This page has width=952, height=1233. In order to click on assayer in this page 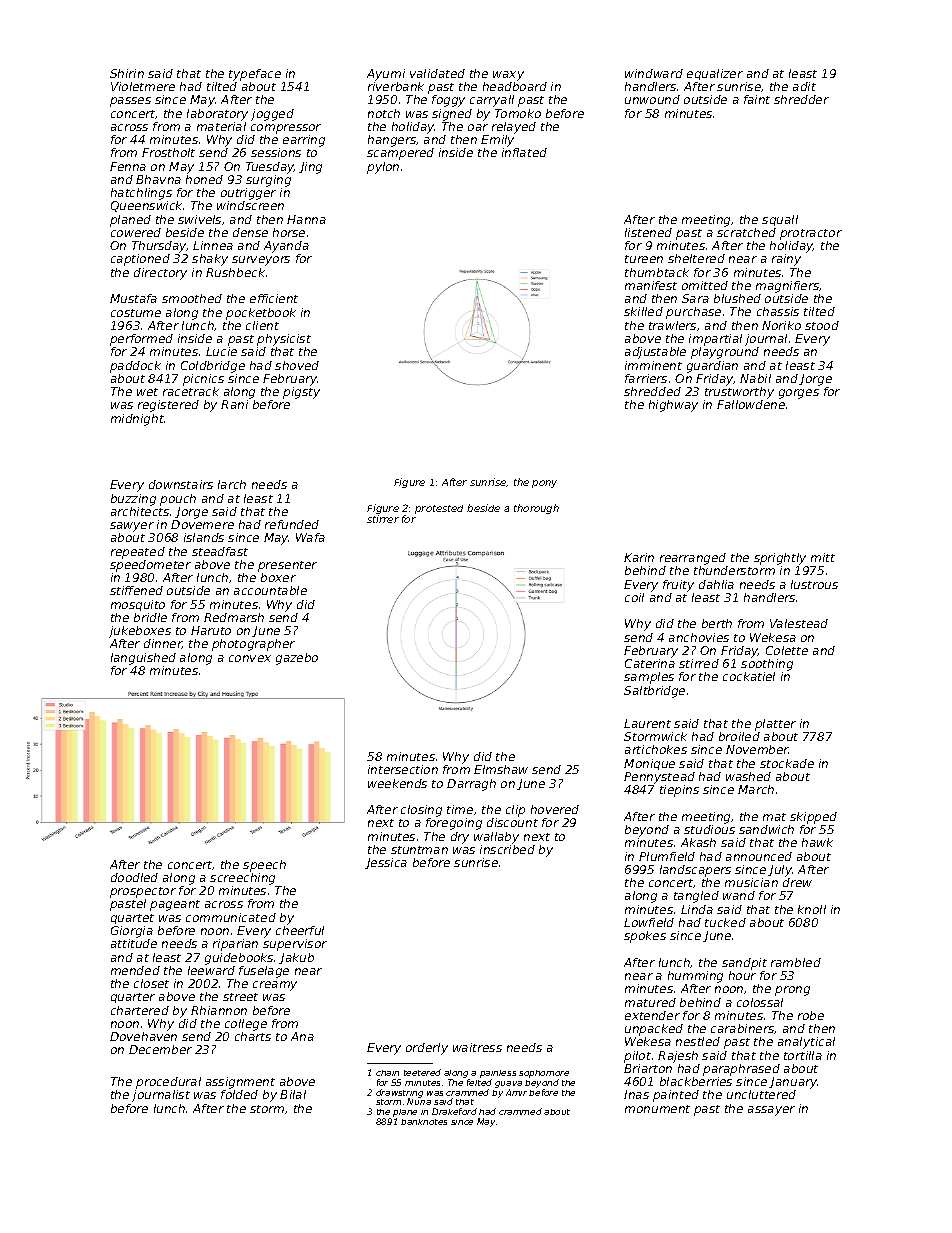, I will do `click(771, 1111)`.
